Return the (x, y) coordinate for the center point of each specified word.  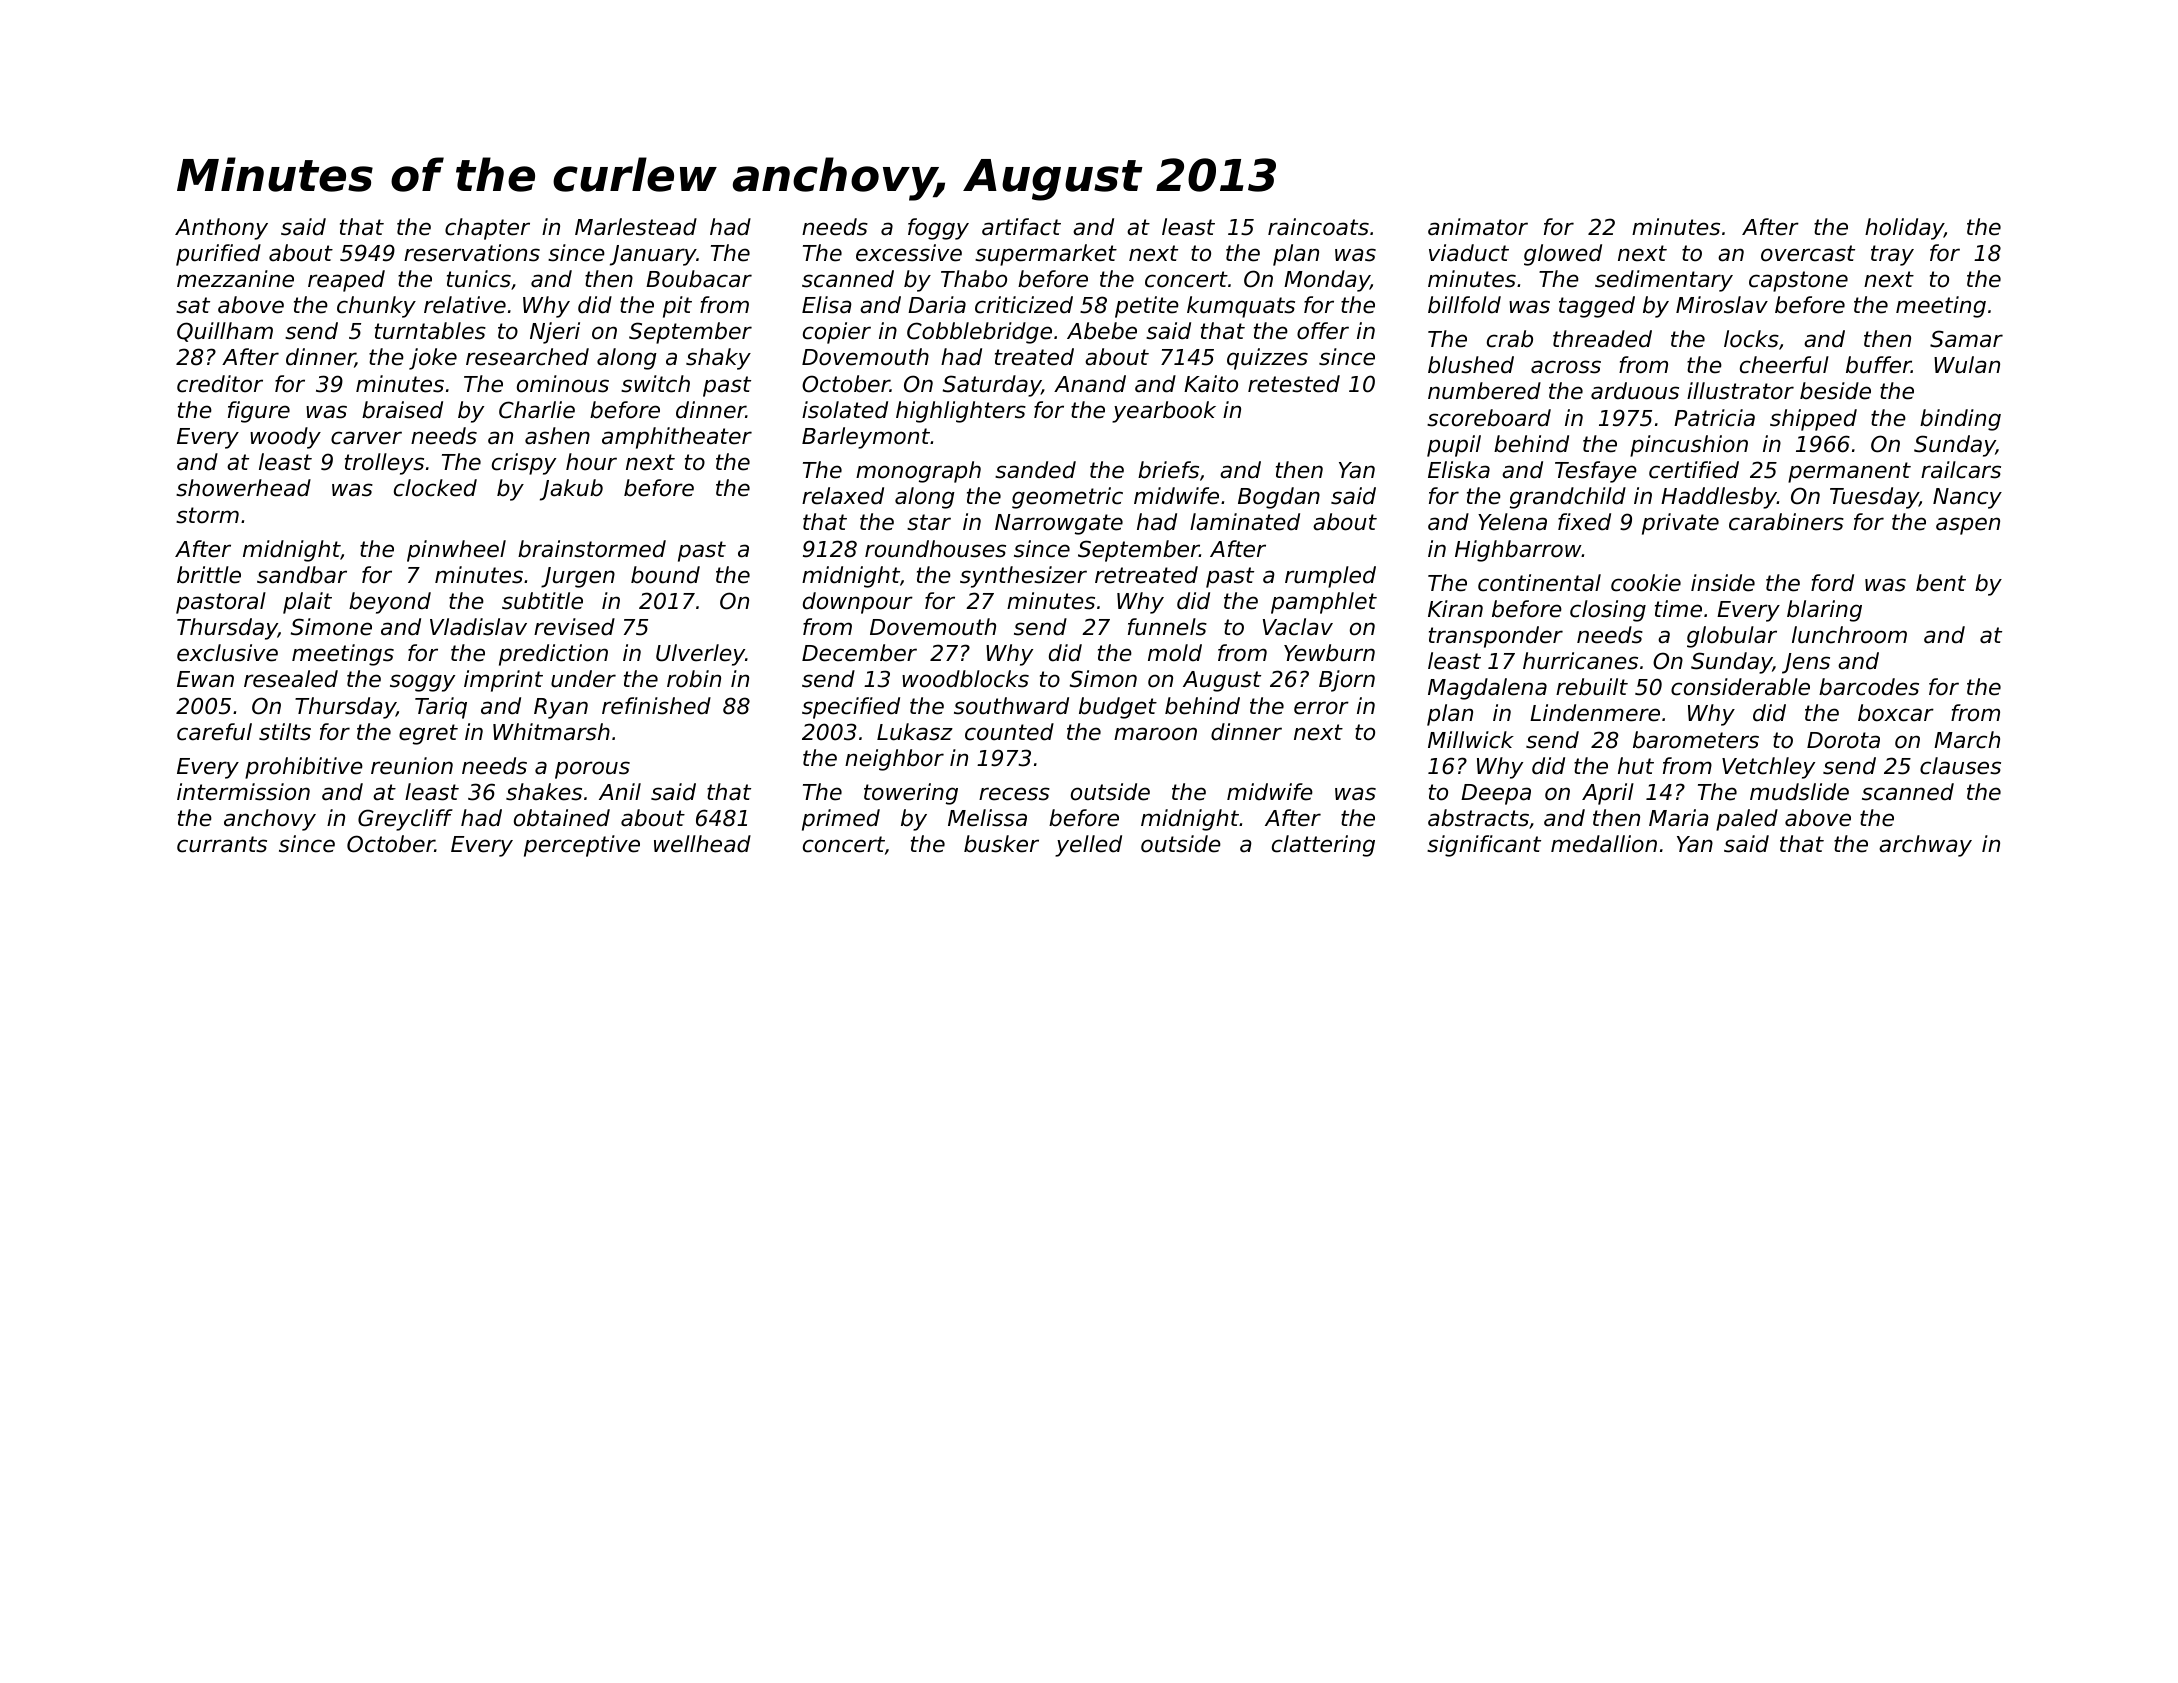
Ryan (561, 708)
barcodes (1869, 687)
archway (1925, 846)
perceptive (582, 846)
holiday (1904, 229)
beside (1835, 391)
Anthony (221, 229)
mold (1175, 653)
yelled (1088, 846)
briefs (1168, 470)
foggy (938, 229)
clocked (435, 488)
